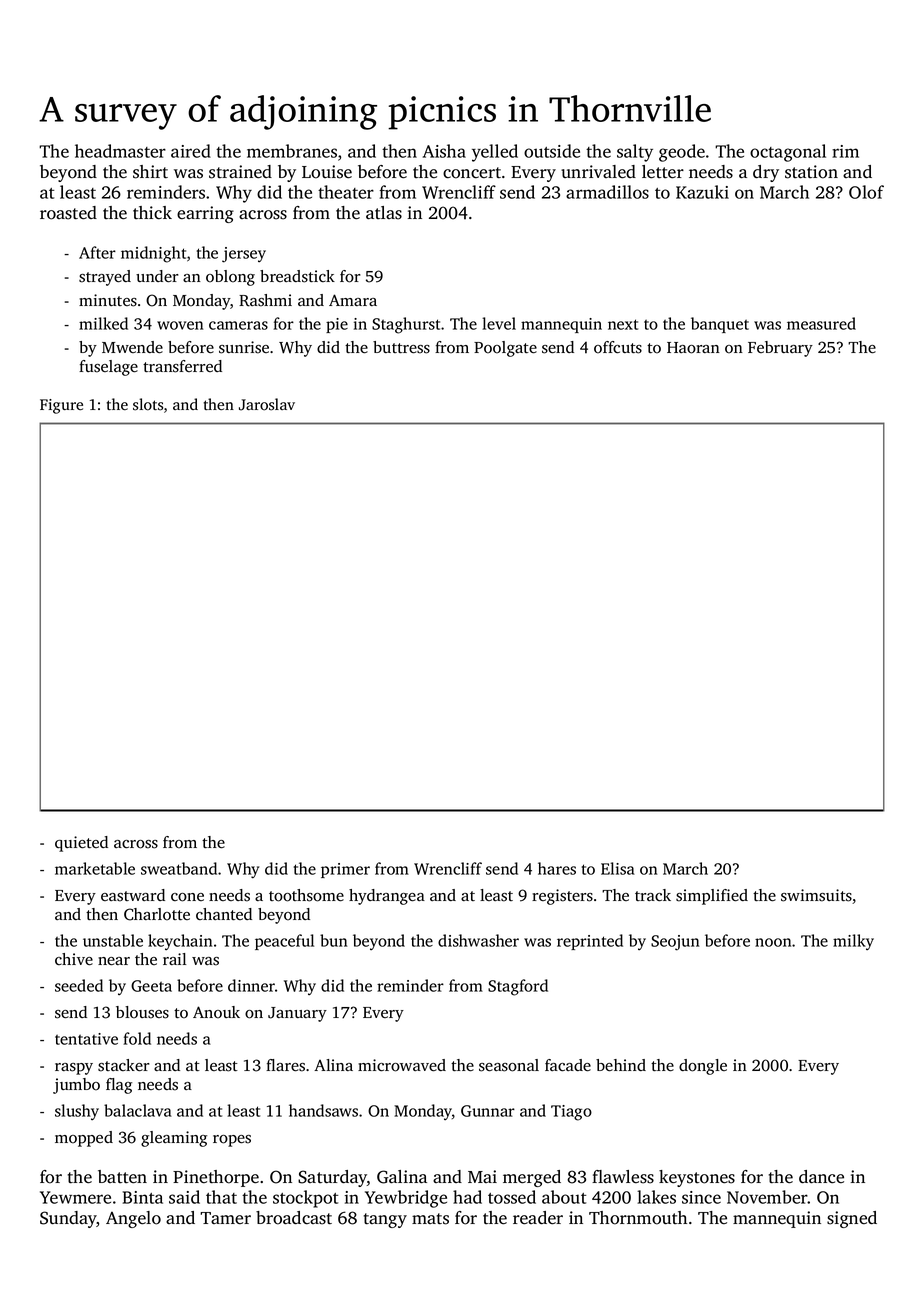  Describe the element at coordinates (767, 1197) in the screenshot. I see `November` at that location.
